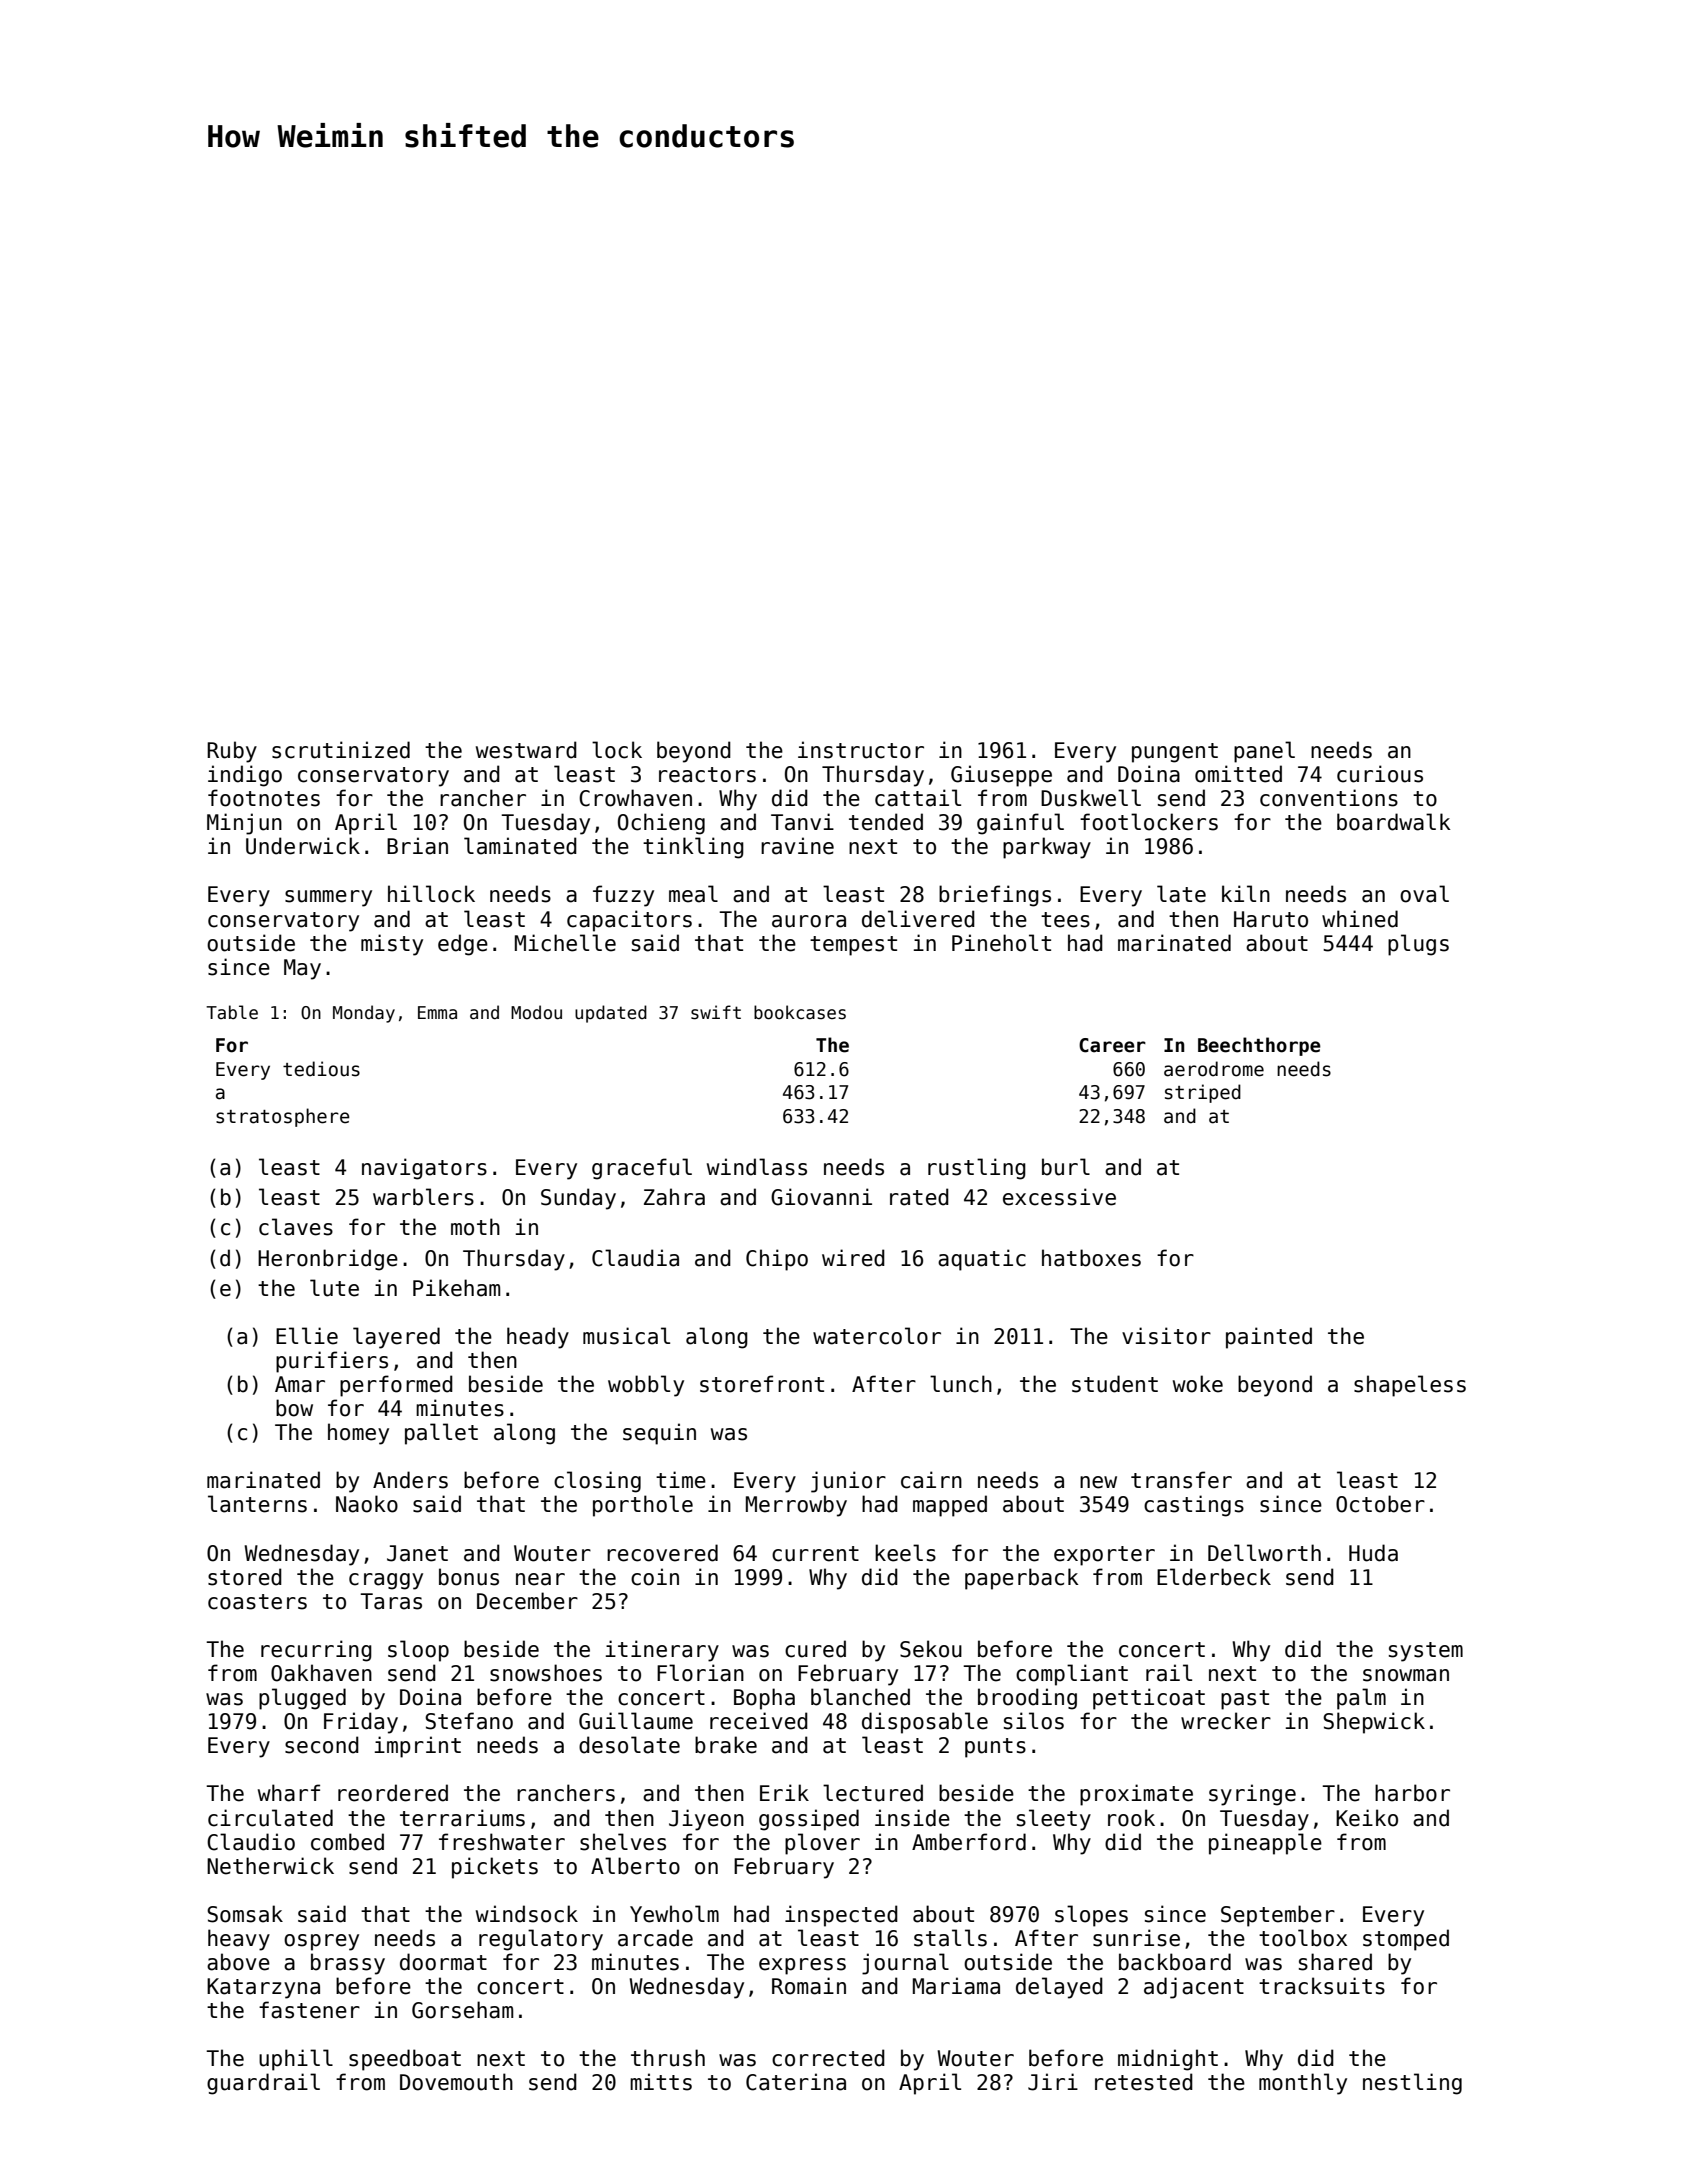 This screenshot has height=2178, width=1683. Describe the element at coordinates (1380, 774) in the screenshot. I see `curious` at that location.
